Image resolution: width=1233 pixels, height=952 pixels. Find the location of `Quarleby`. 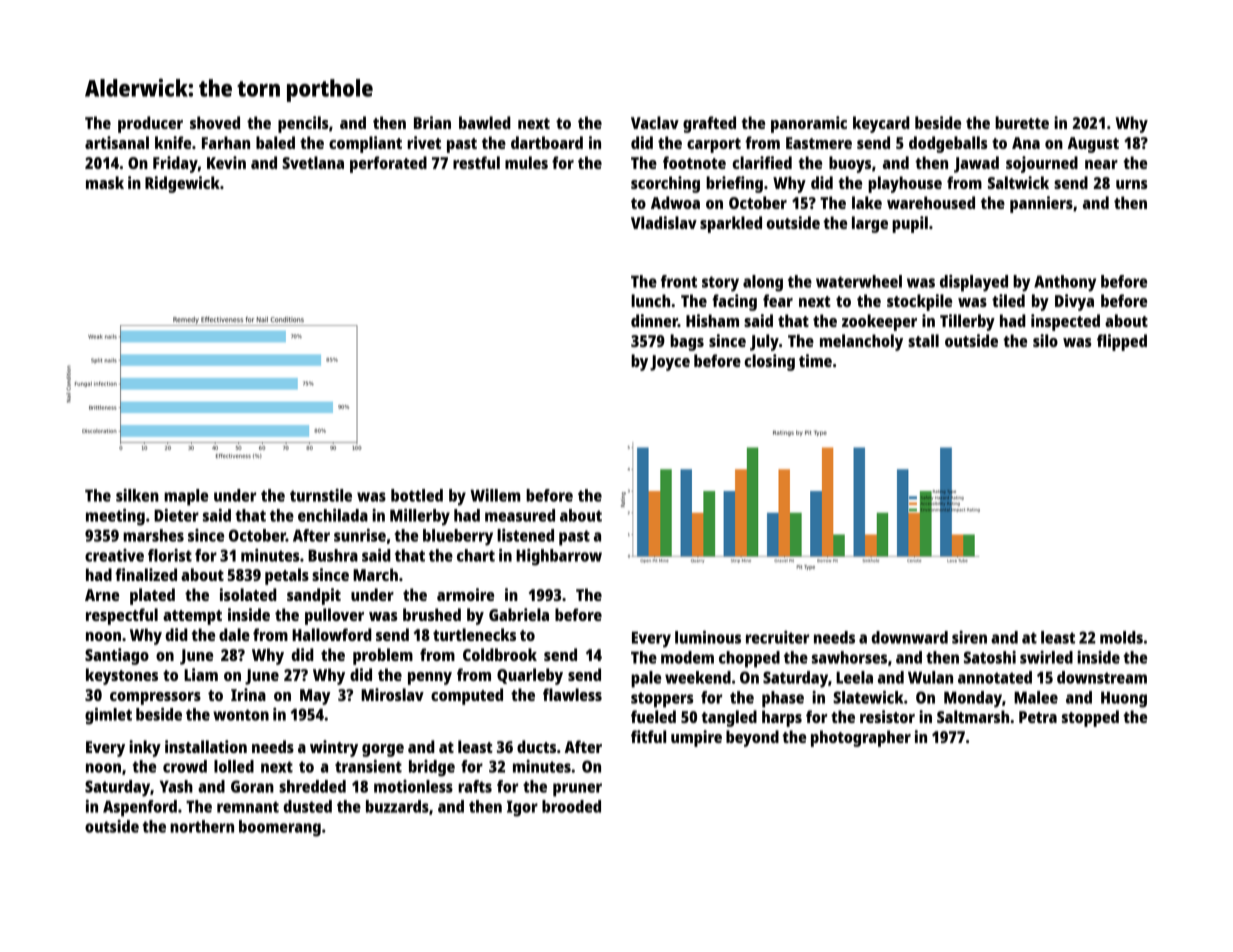

Quarleby is located at coordinates (530, 676).
